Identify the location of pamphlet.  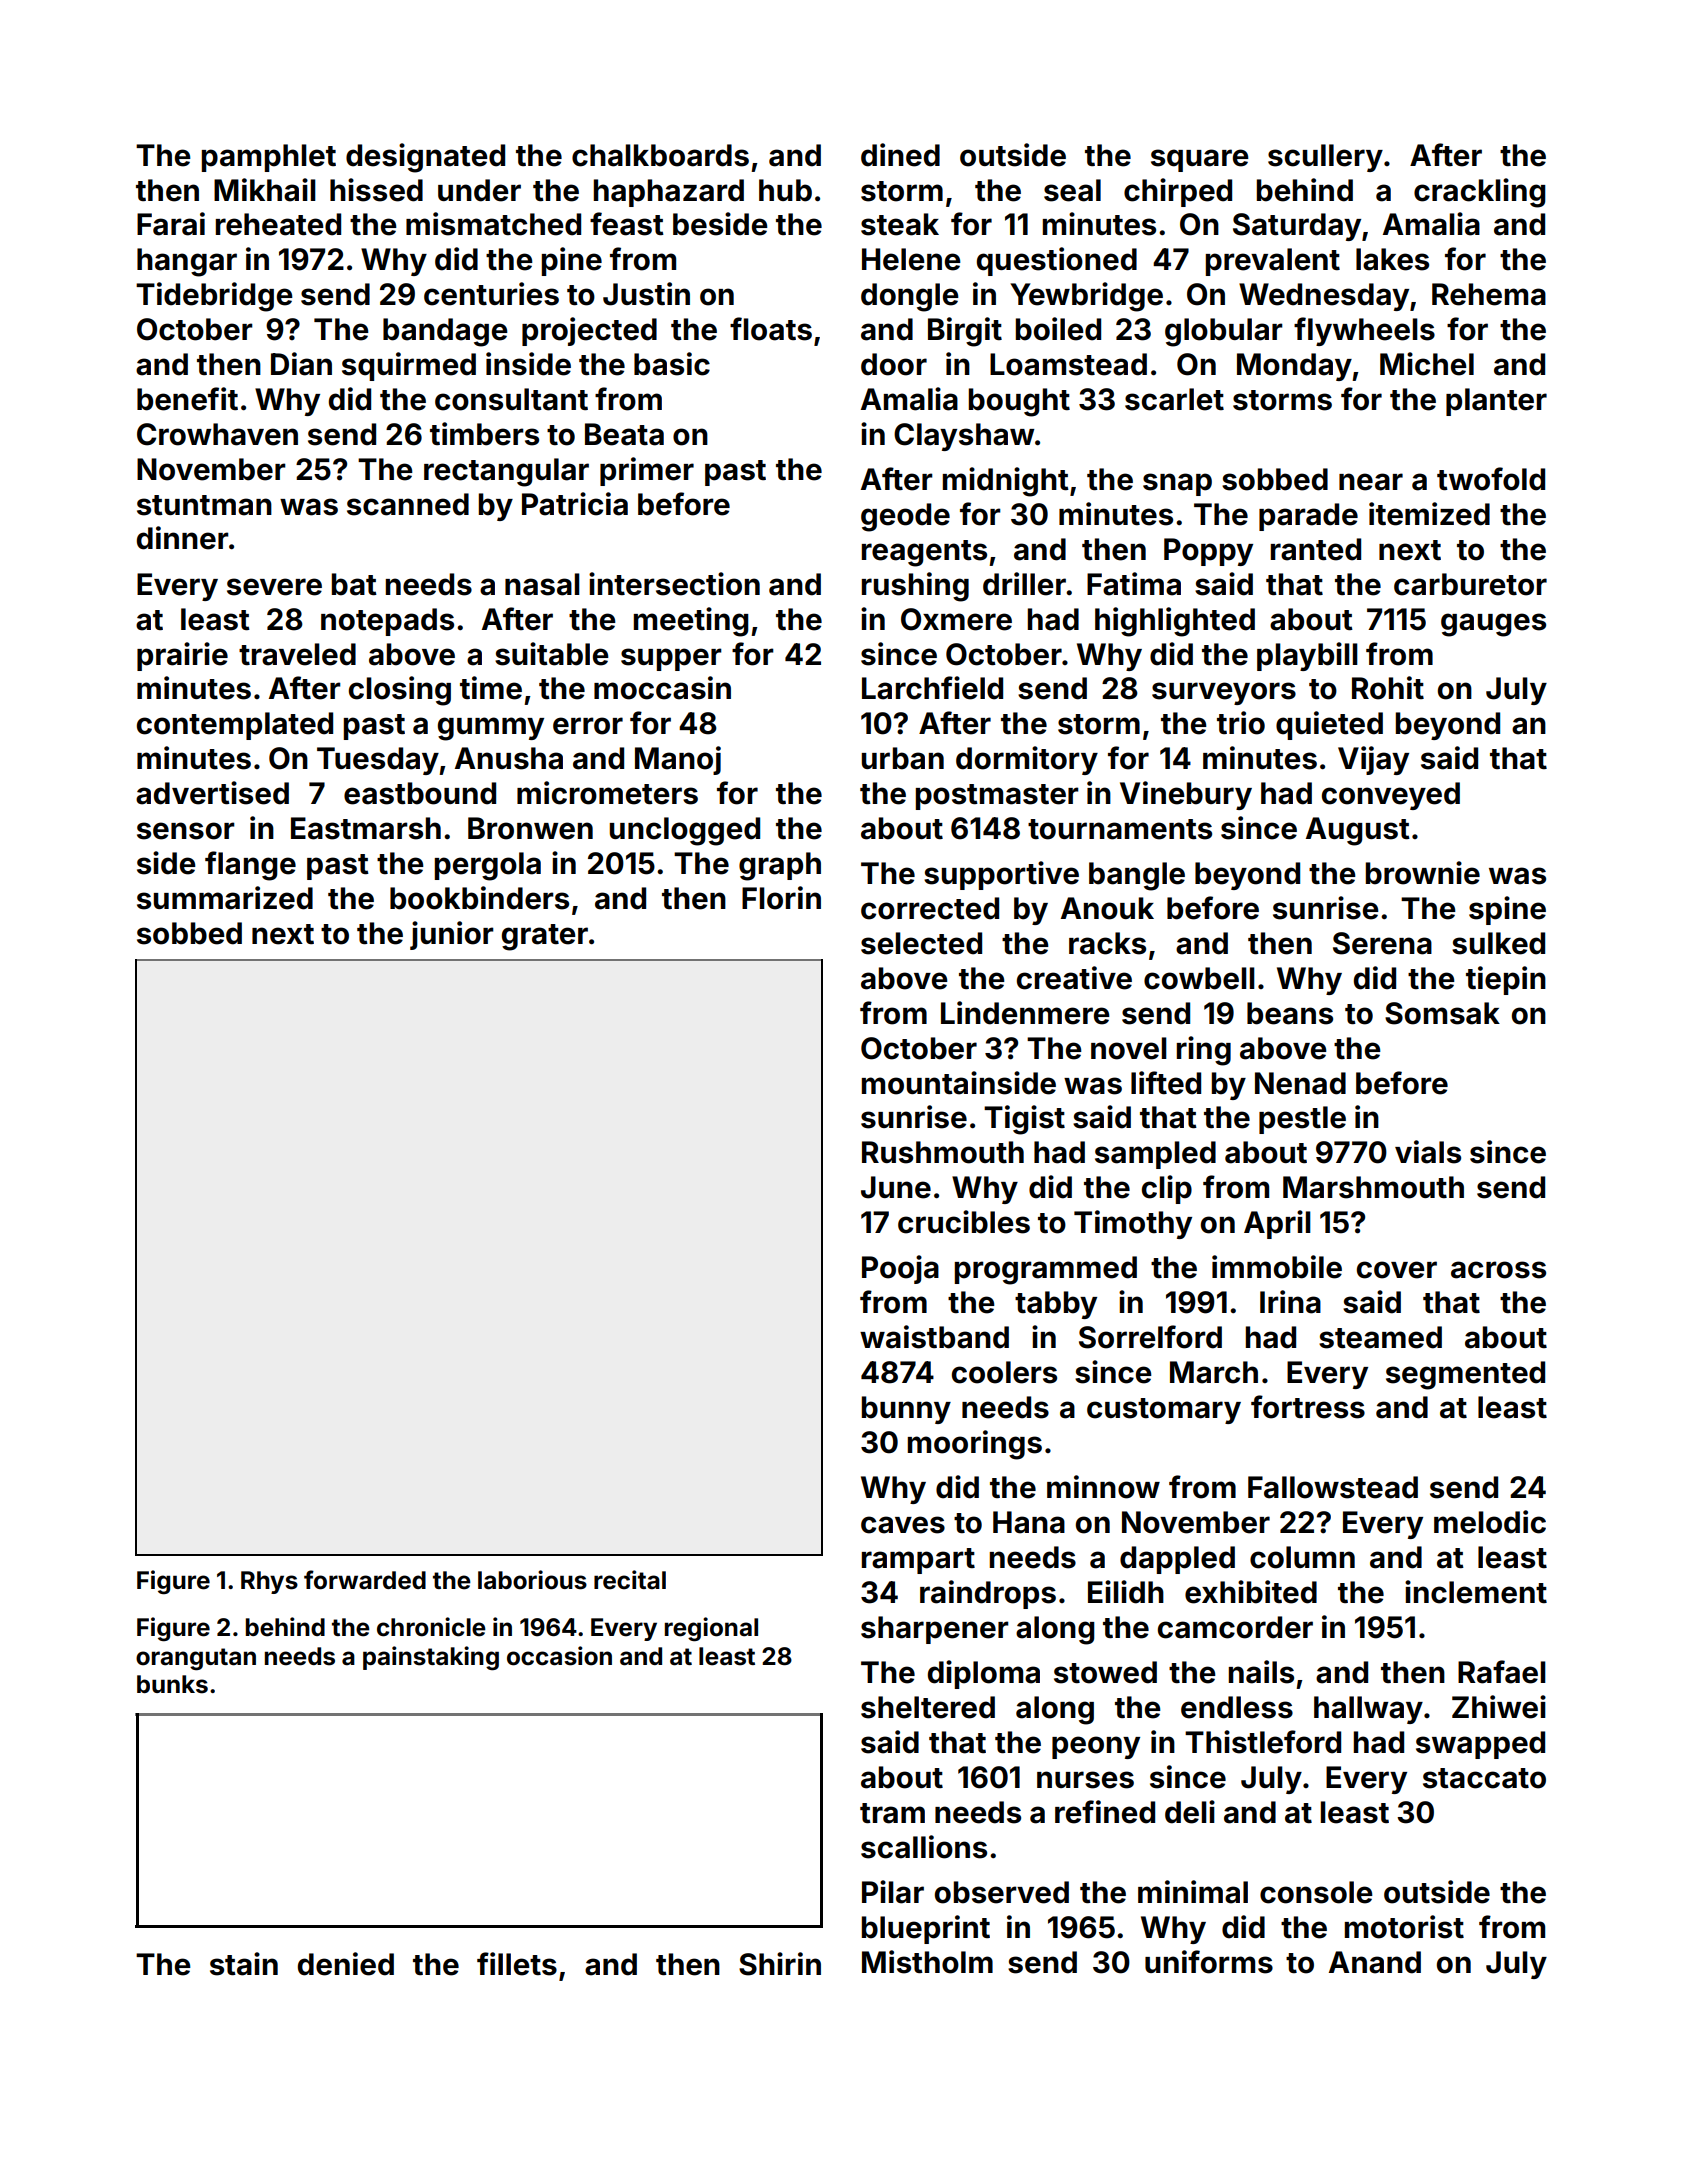
(269, 158).
